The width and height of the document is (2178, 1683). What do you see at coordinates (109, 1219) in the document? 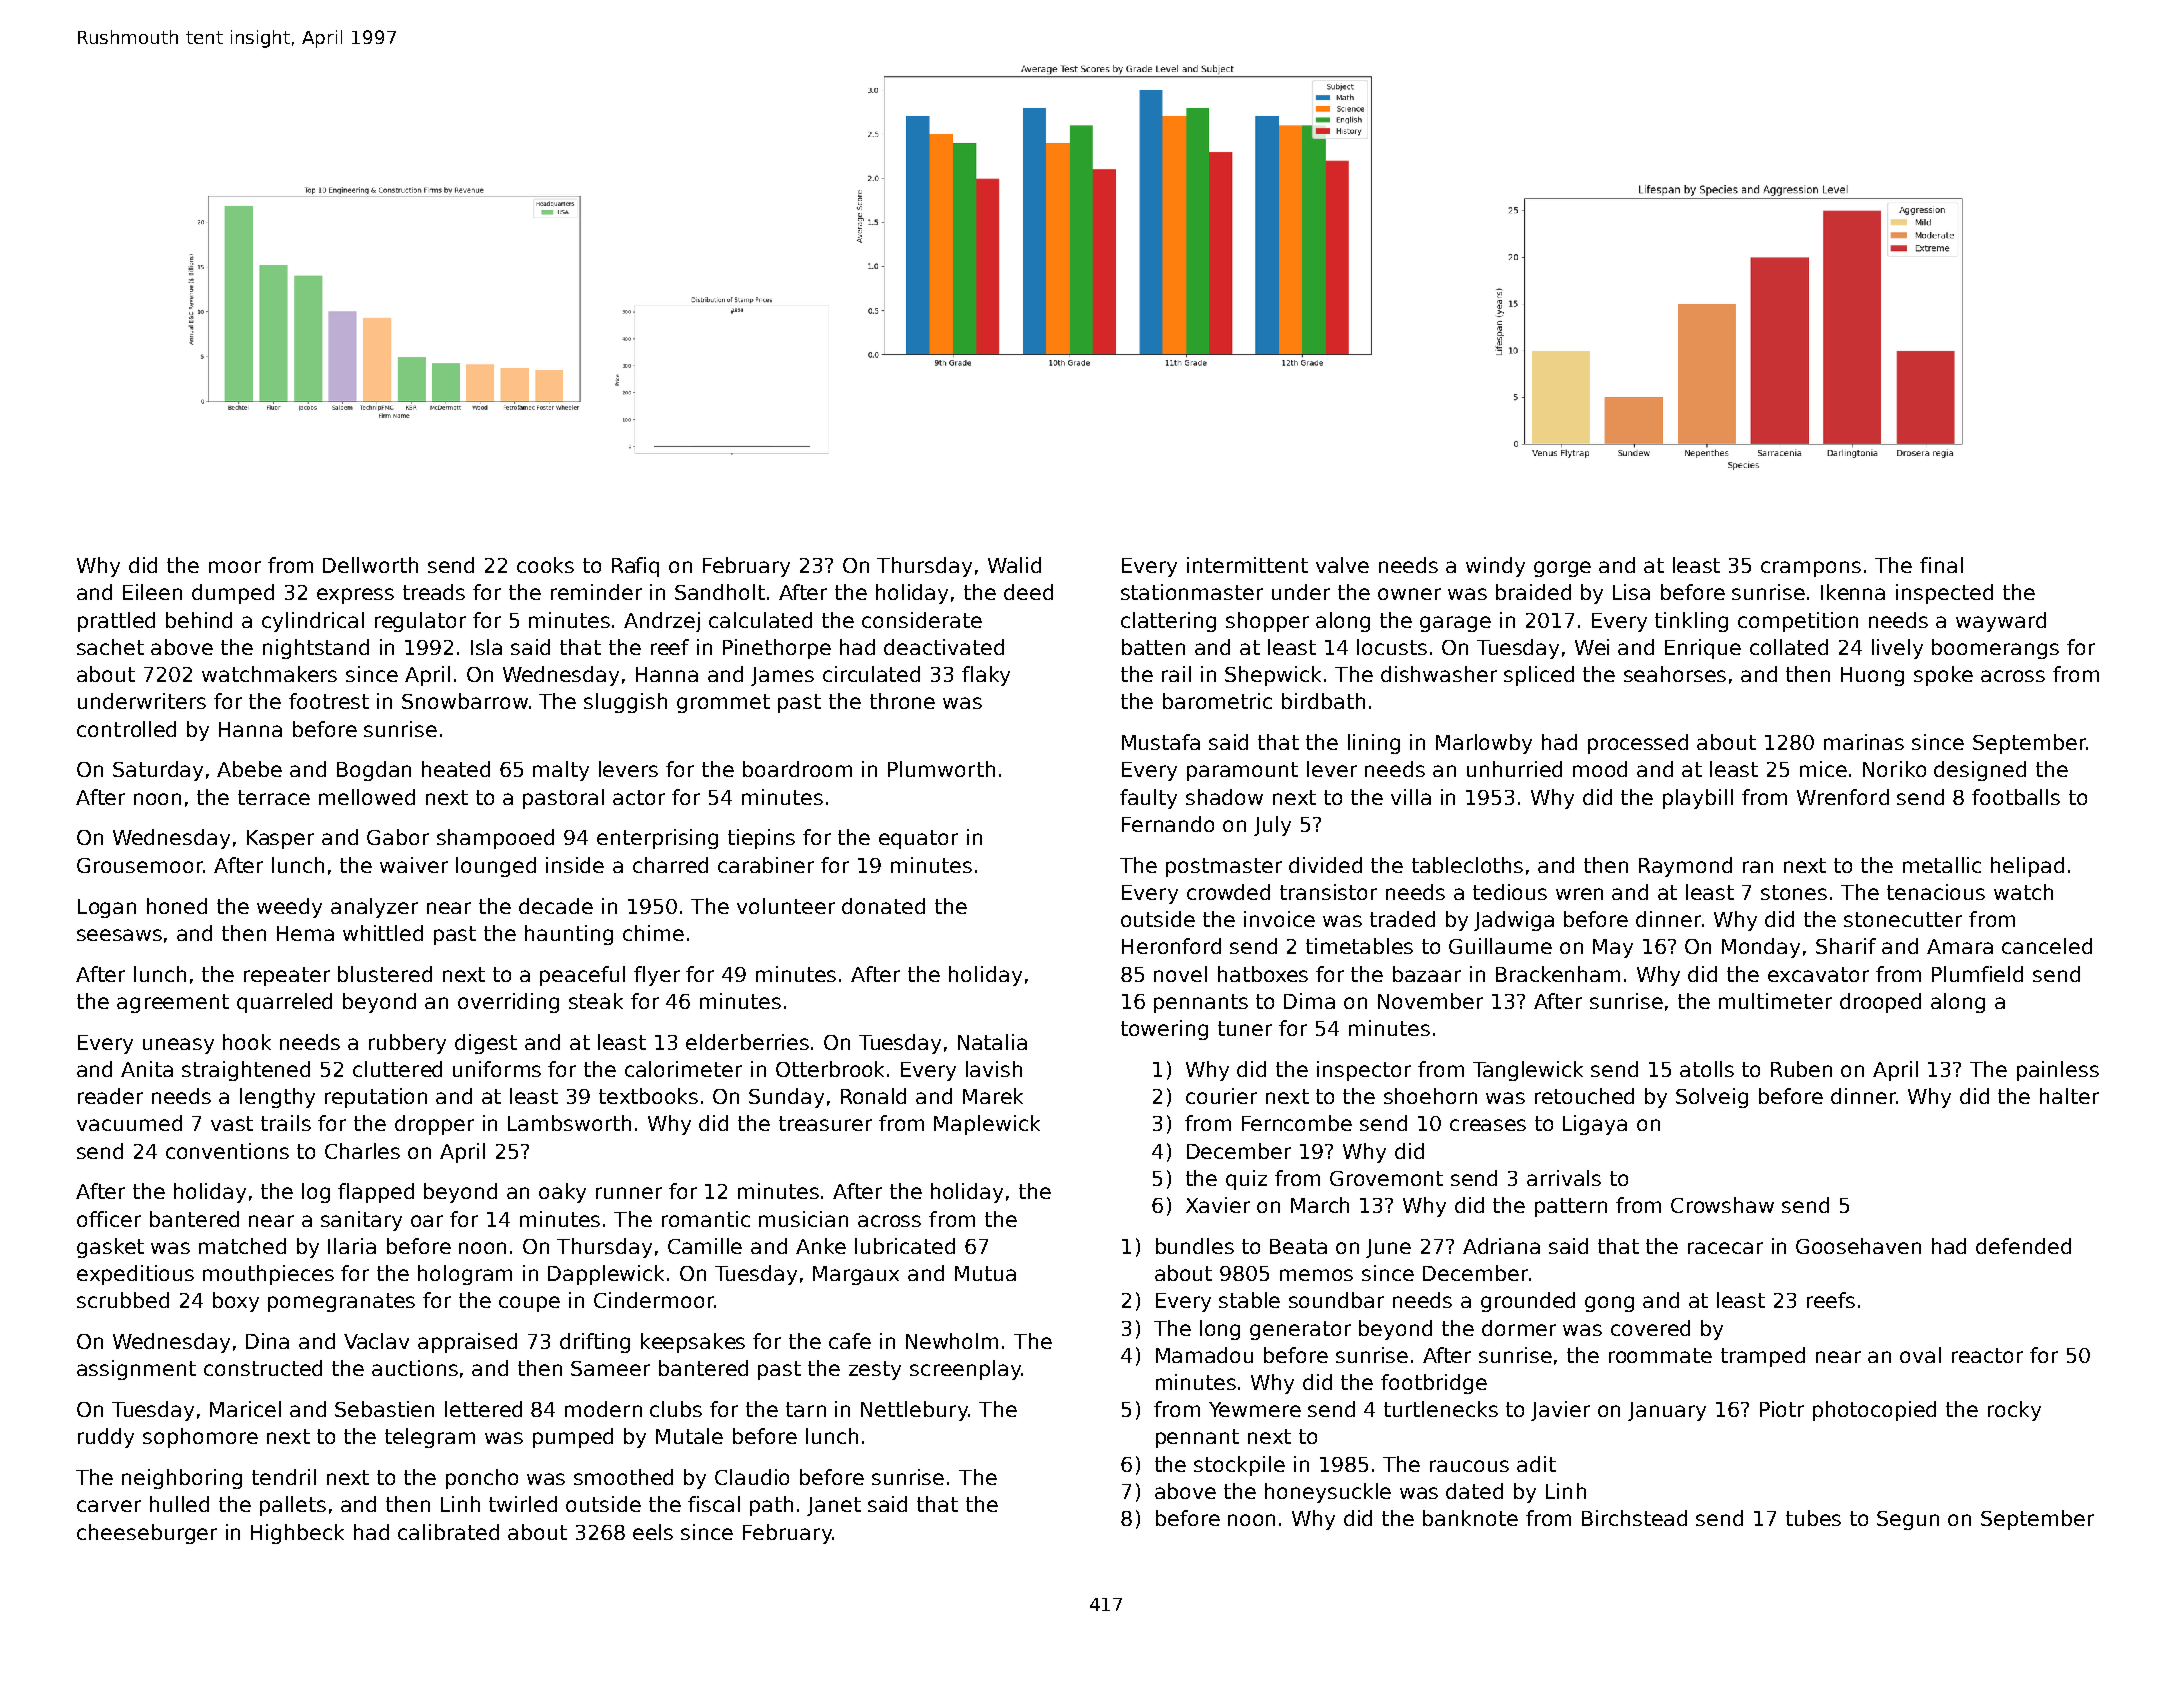
I see `officer` at bounding box center [109, 1219].
